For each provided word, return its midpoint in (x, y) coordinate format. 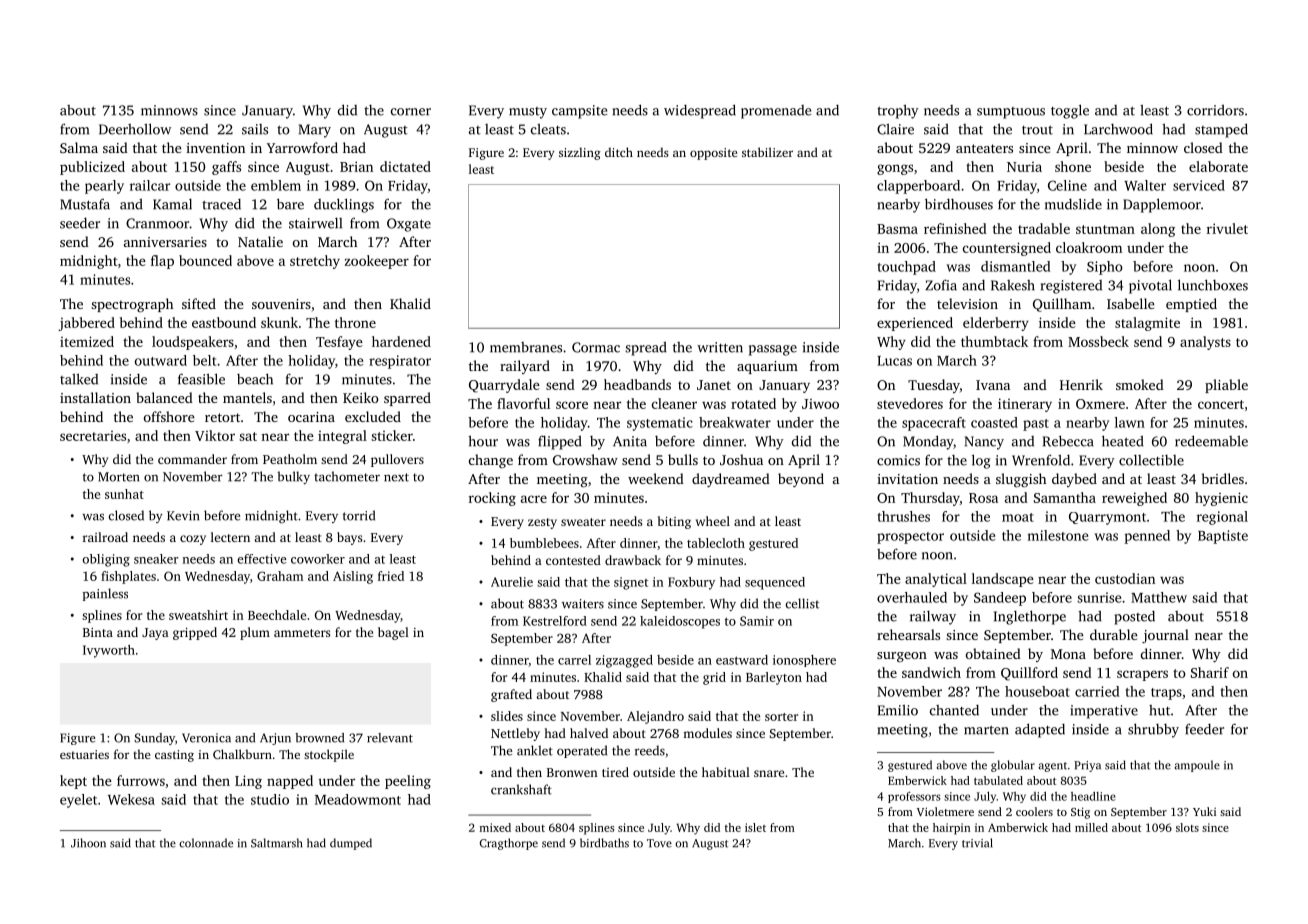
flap (162, 262)
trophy (898, 111)
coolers (1034, 811)
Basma (897, 229)
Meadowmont (358, 799)
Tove (659, 843)
